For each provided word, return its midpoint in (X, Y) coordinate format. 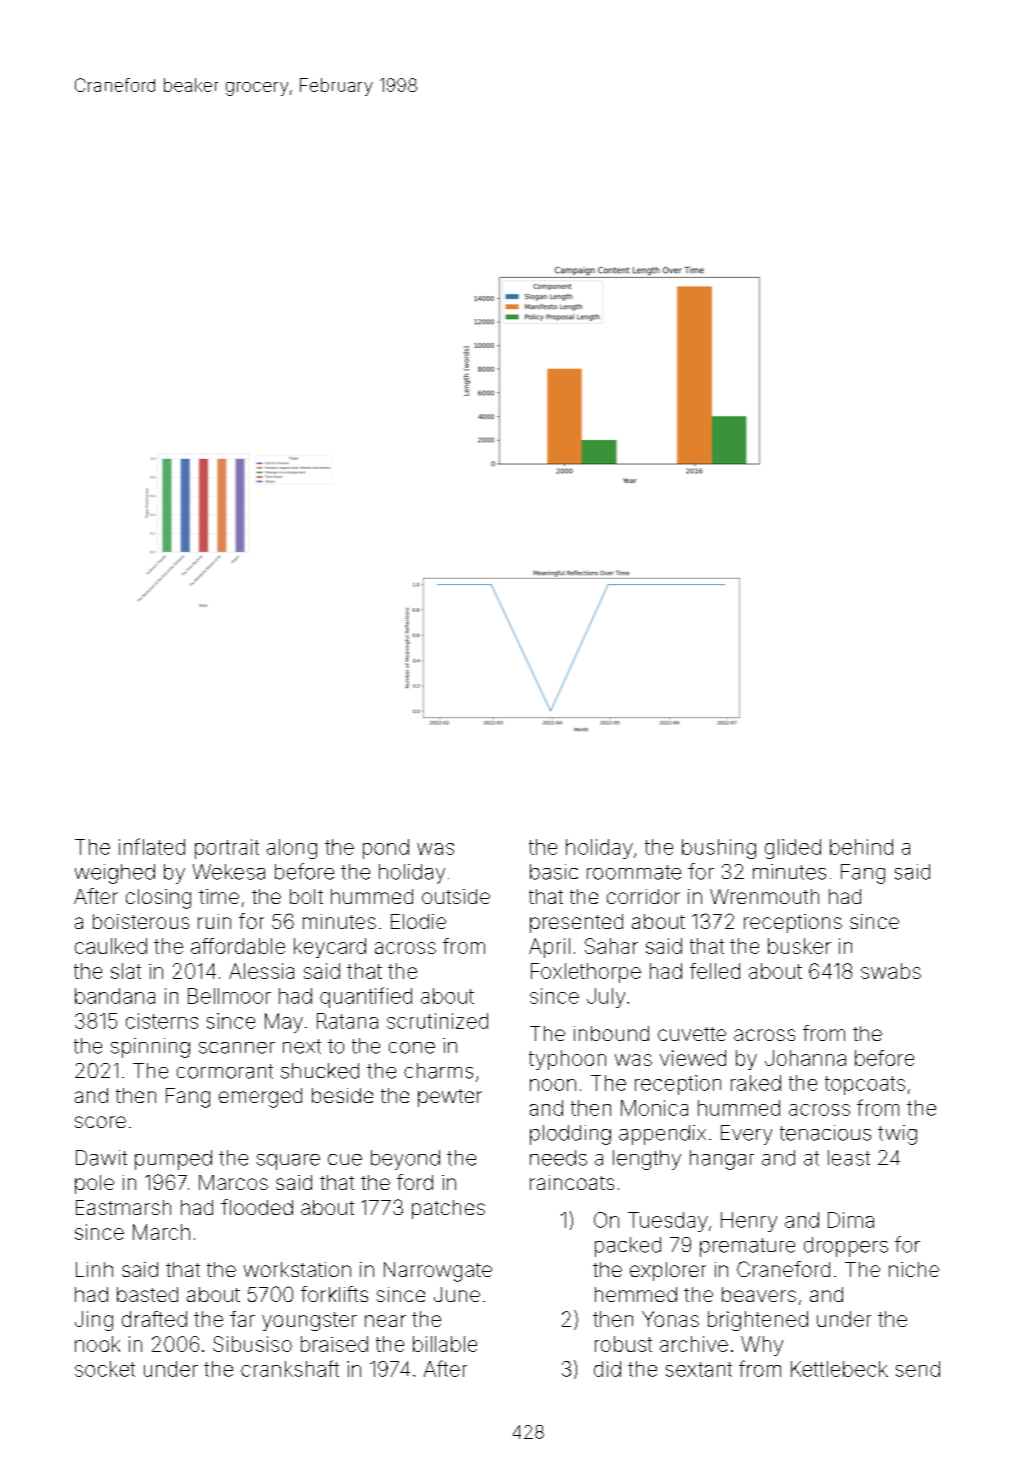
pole (94, 1184)
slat (126, 971)
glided (793, 849)
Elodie (418, 921)
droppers (846, 1247)
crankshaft (290, 1368)
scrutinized (437, 1021)
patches (448, 1209)
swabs (891, 971)
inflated (152, 846)
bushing (719, 849)
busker (799, 946)
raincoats (572, 1182)
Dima (851, 1220)
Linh (94, 1269)
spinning (150, 1048)
